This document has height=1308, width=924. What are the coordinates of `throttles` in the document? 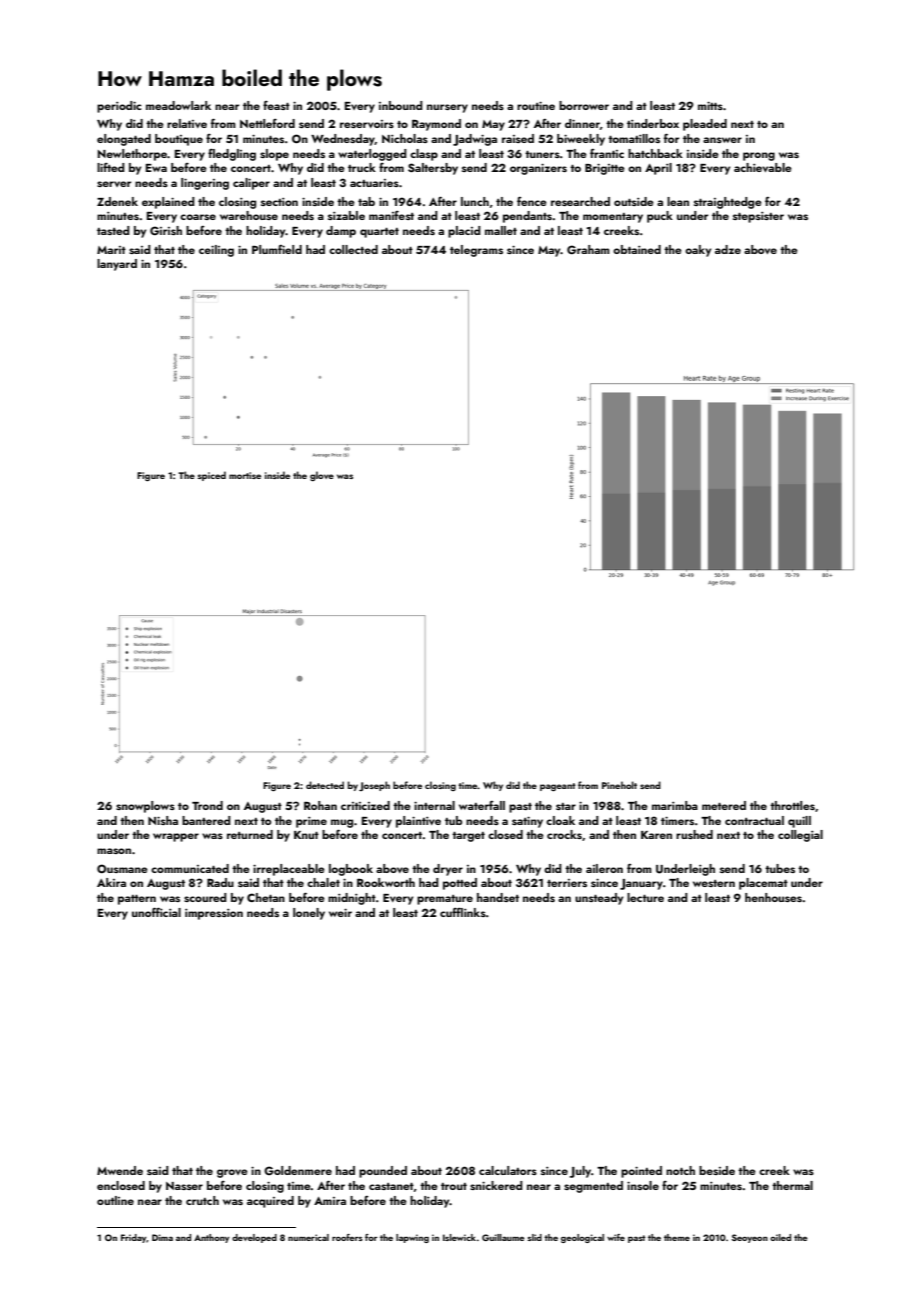 It's located at (792, 805).
